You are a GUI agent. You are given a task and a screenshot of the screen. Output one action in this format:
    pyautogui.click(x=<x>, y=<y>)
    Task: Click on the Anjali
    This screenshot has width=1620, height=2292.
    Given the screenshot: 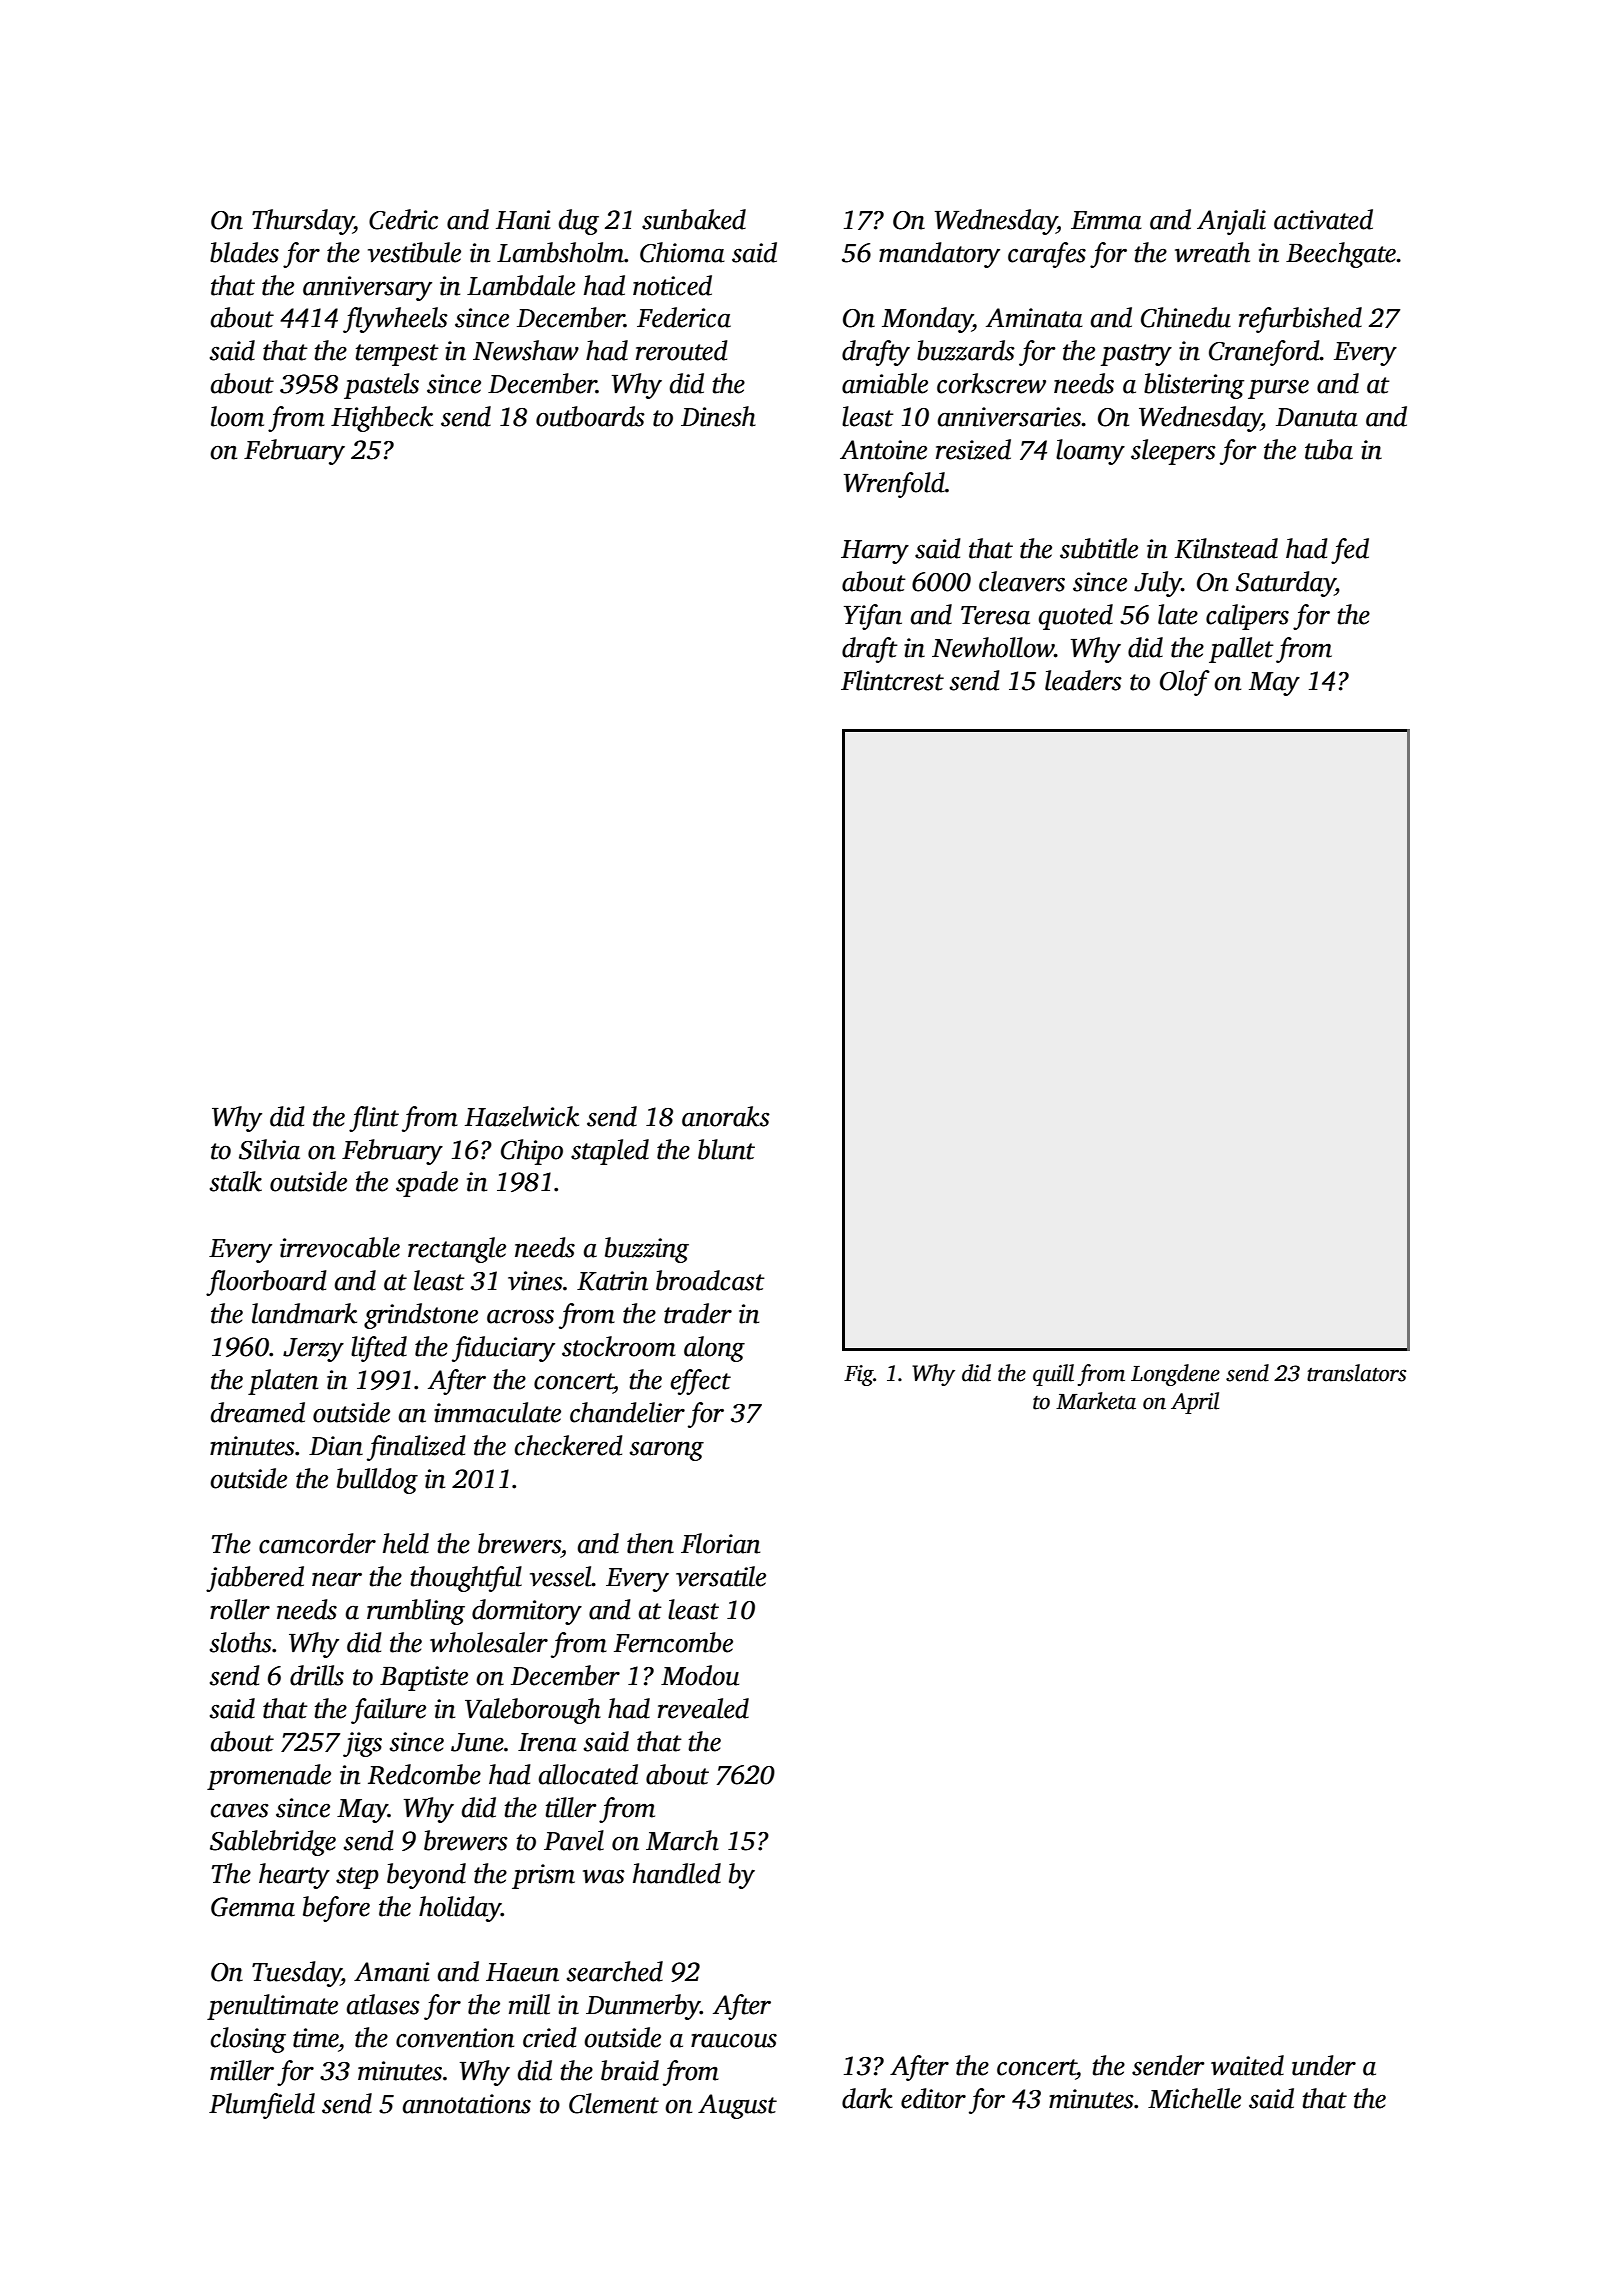 What is the action you would take?
    pyautogui.click(x=1231, y=222)
